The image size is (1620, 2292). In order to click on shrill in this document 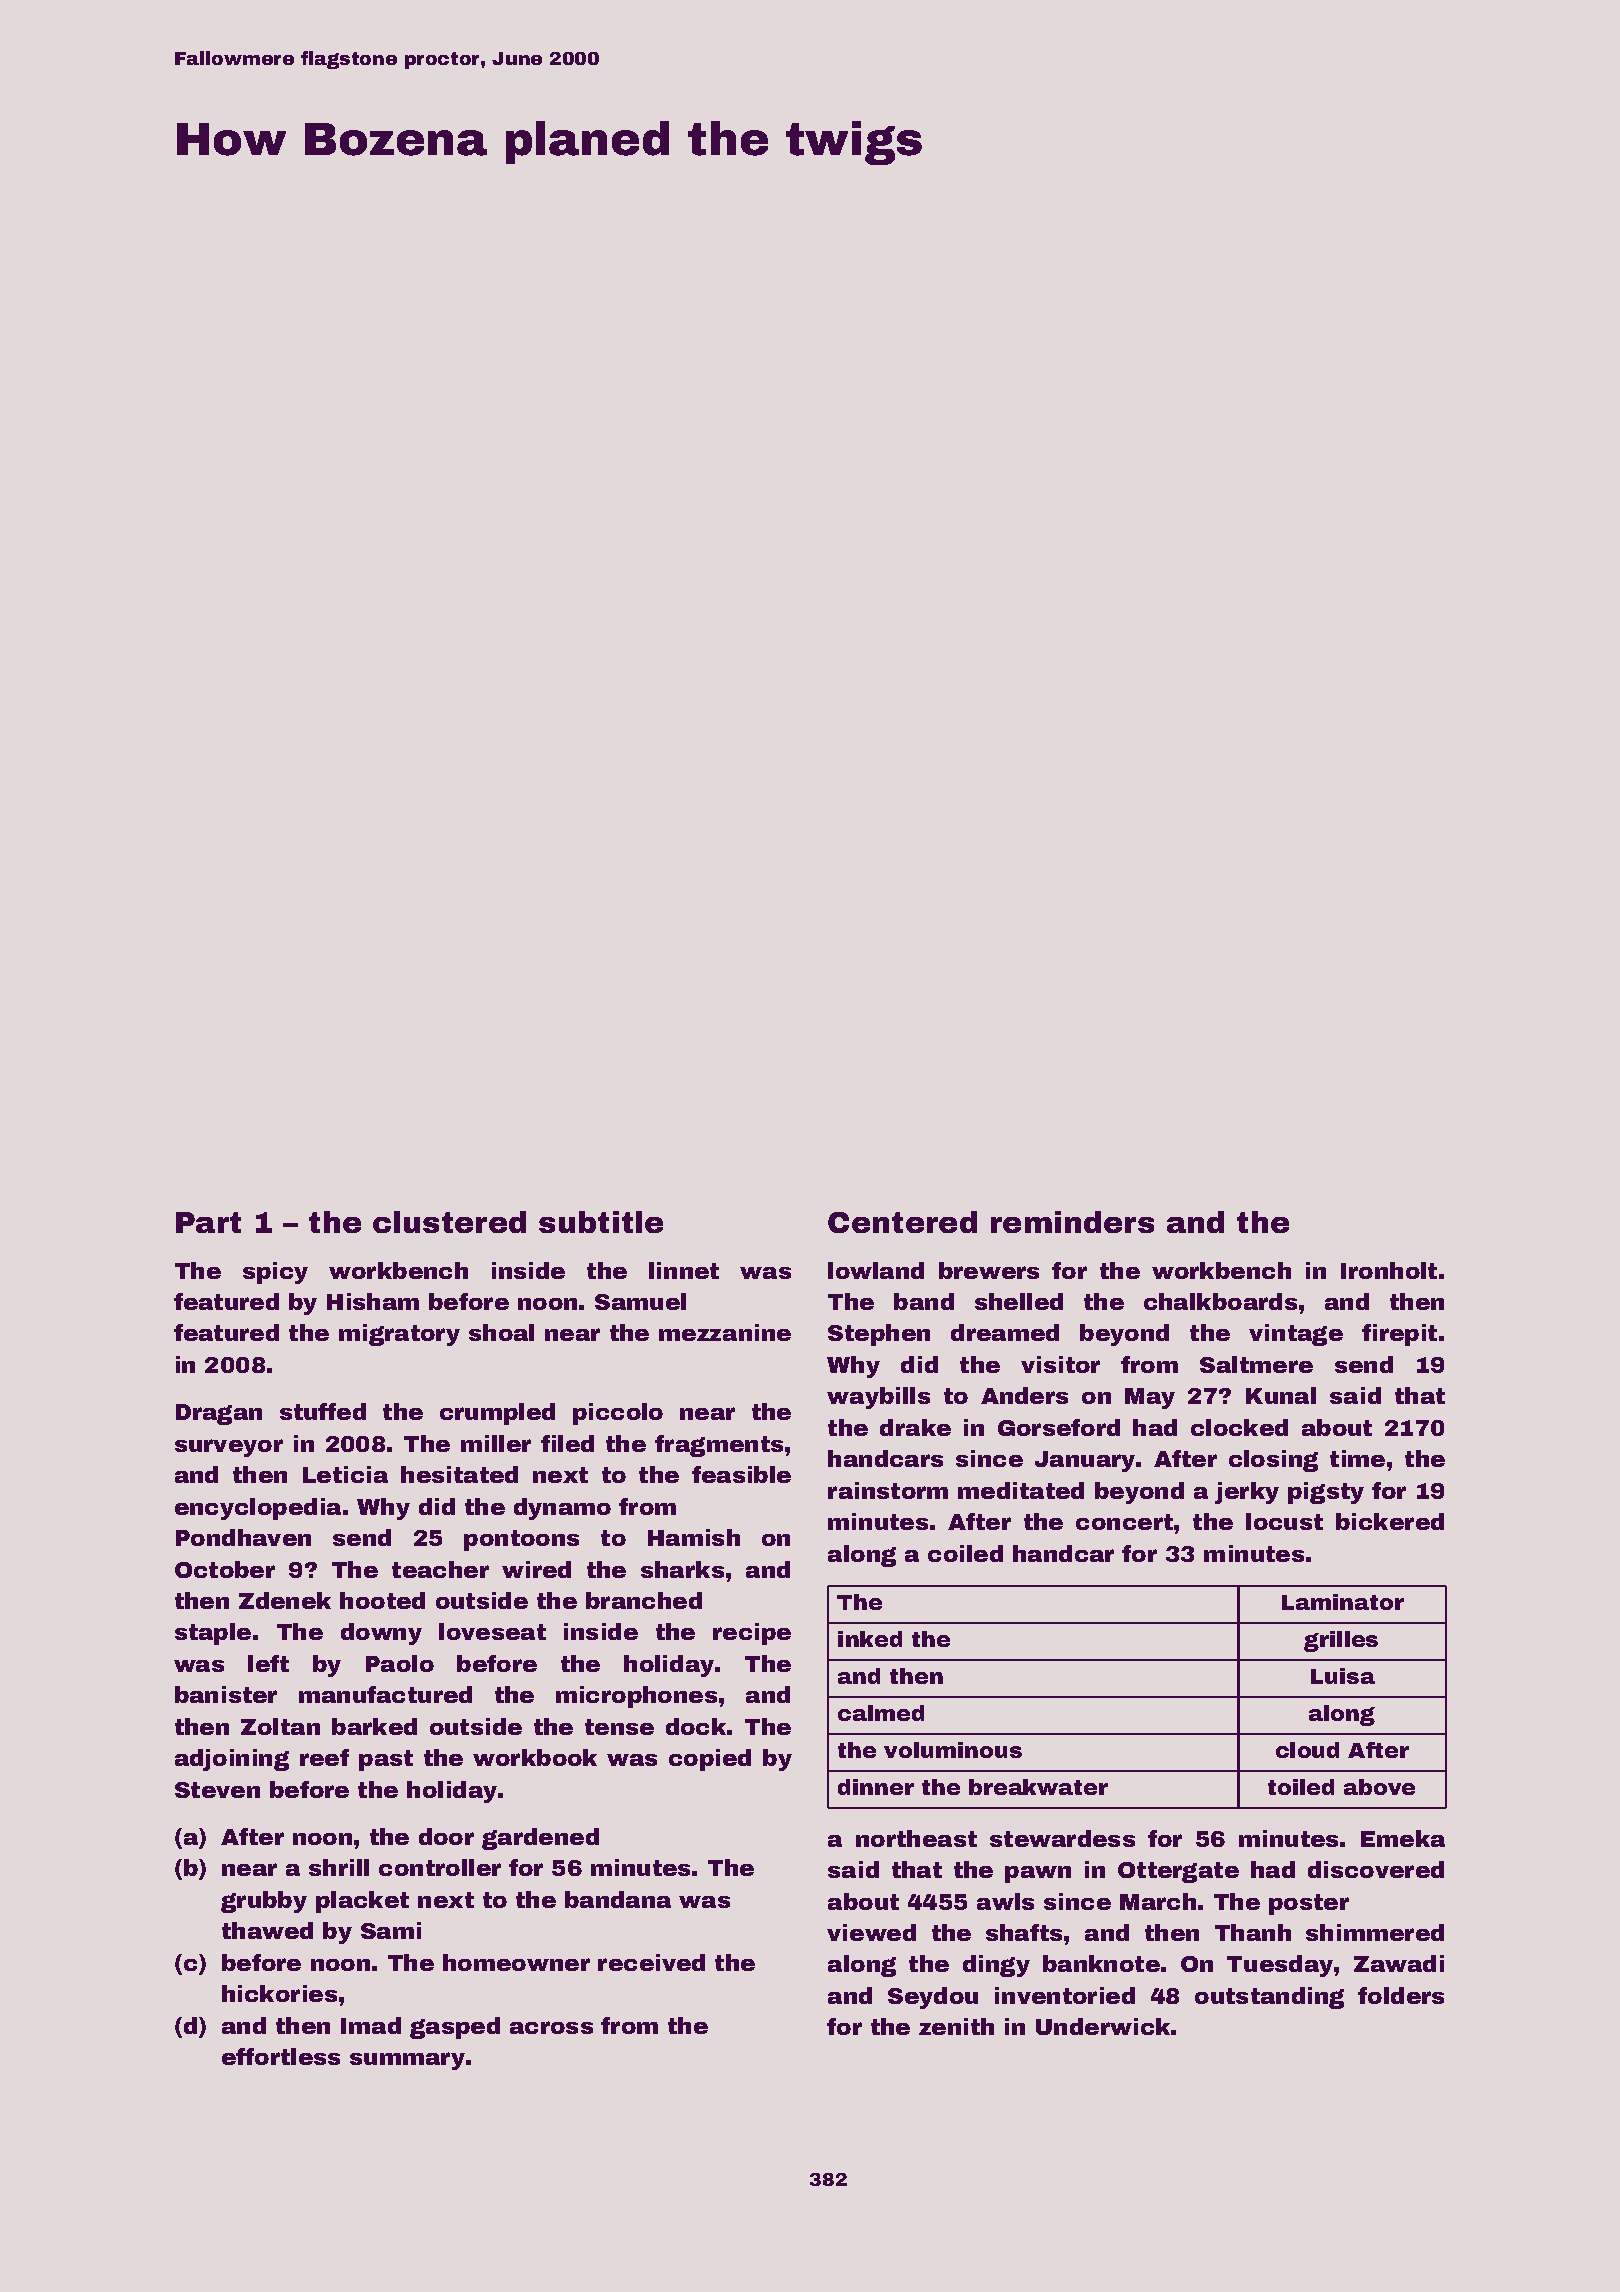, I will do `click(339, 1867)`.
